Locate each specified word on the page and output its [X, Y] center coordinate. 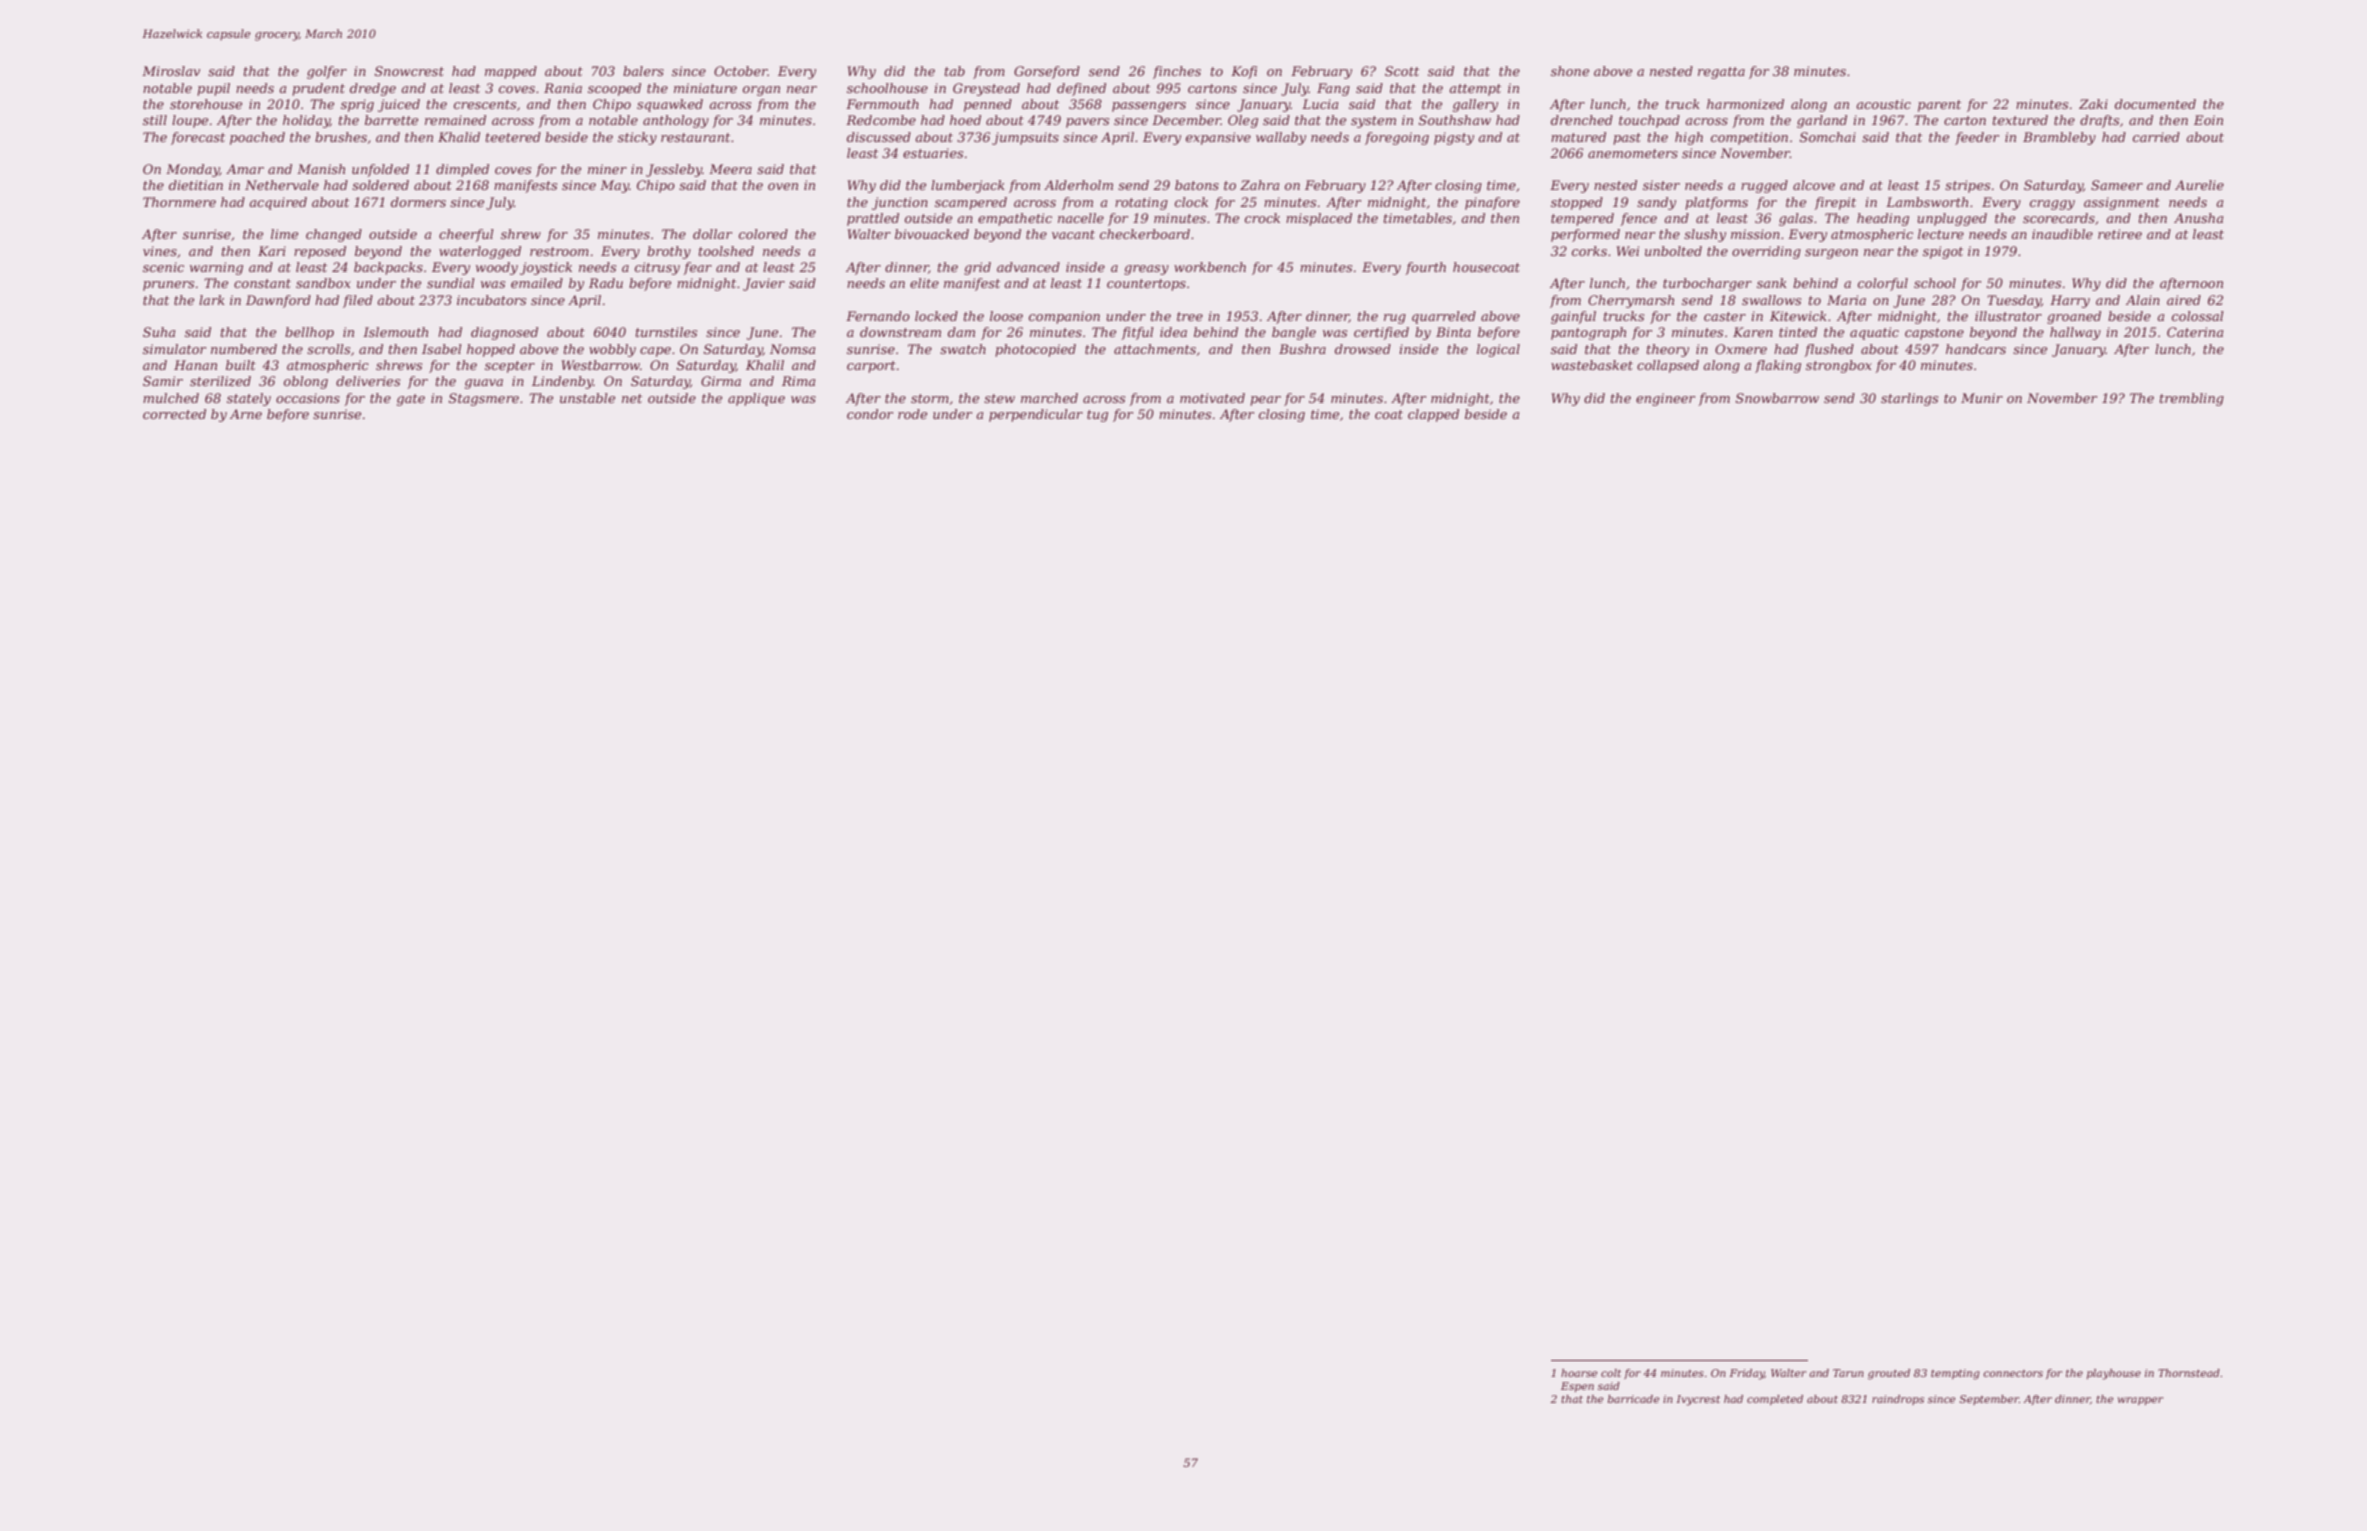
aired [2184, 300]
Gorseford [1047, 72]
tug [1097, 416]
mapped [511, 72]
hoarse [1579, 1373]
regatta [1721, 73]
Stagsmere [484, 399]
